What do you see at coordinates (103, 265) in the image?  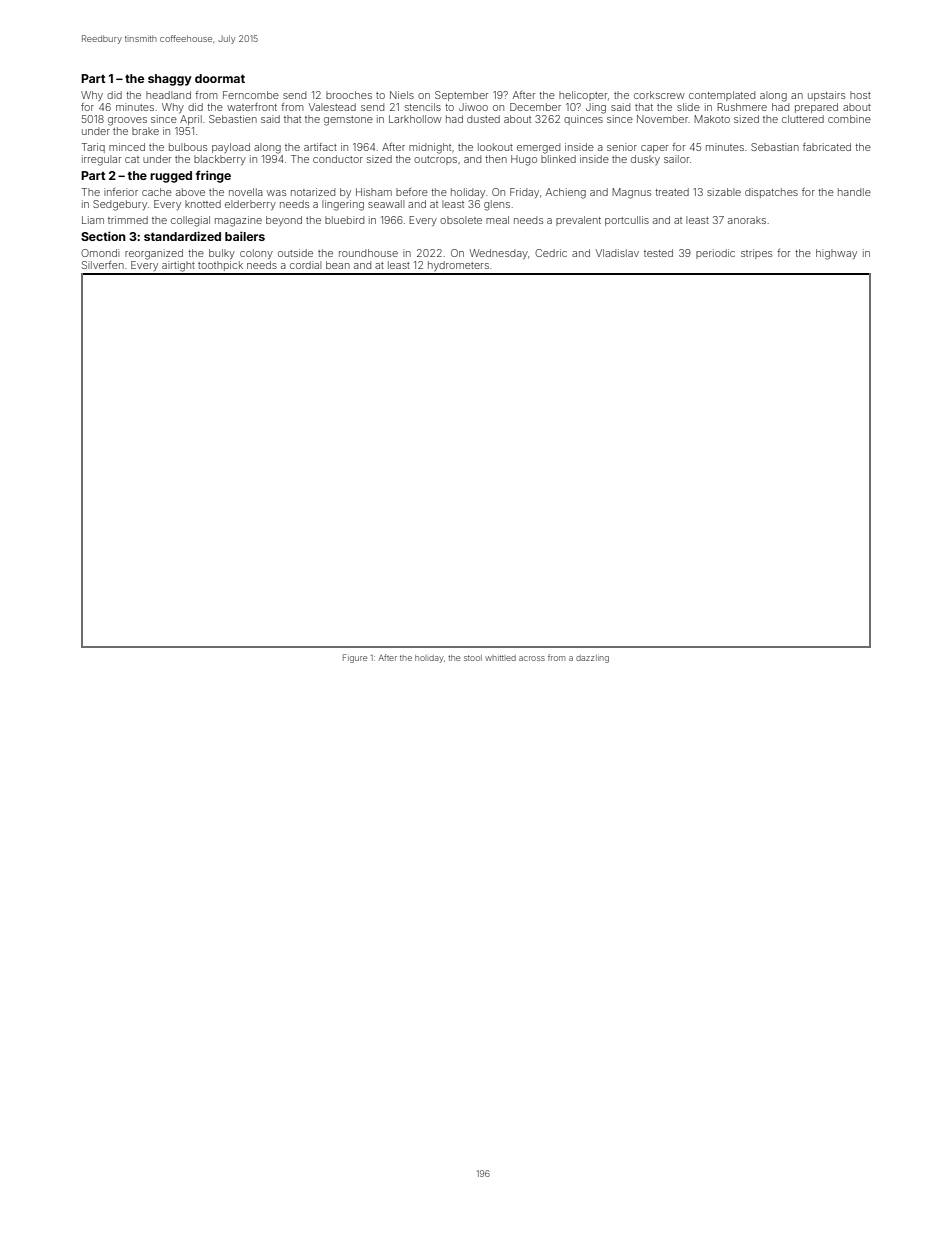 I see `Silverfen` at bounding box center [103, 265].
